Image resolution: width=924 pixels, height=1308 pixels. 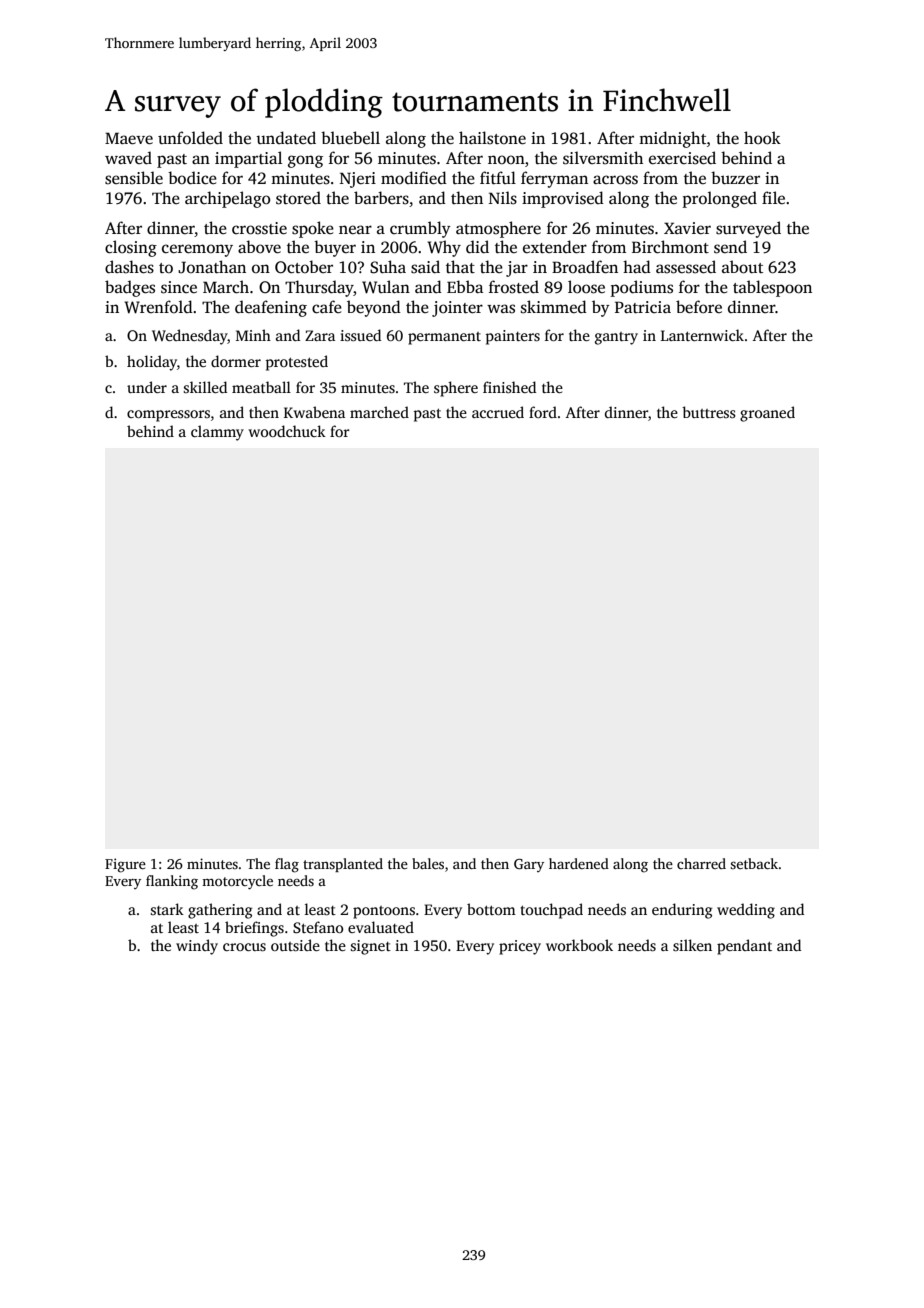 I want to click on hardened, so click(x=579, y=863).
